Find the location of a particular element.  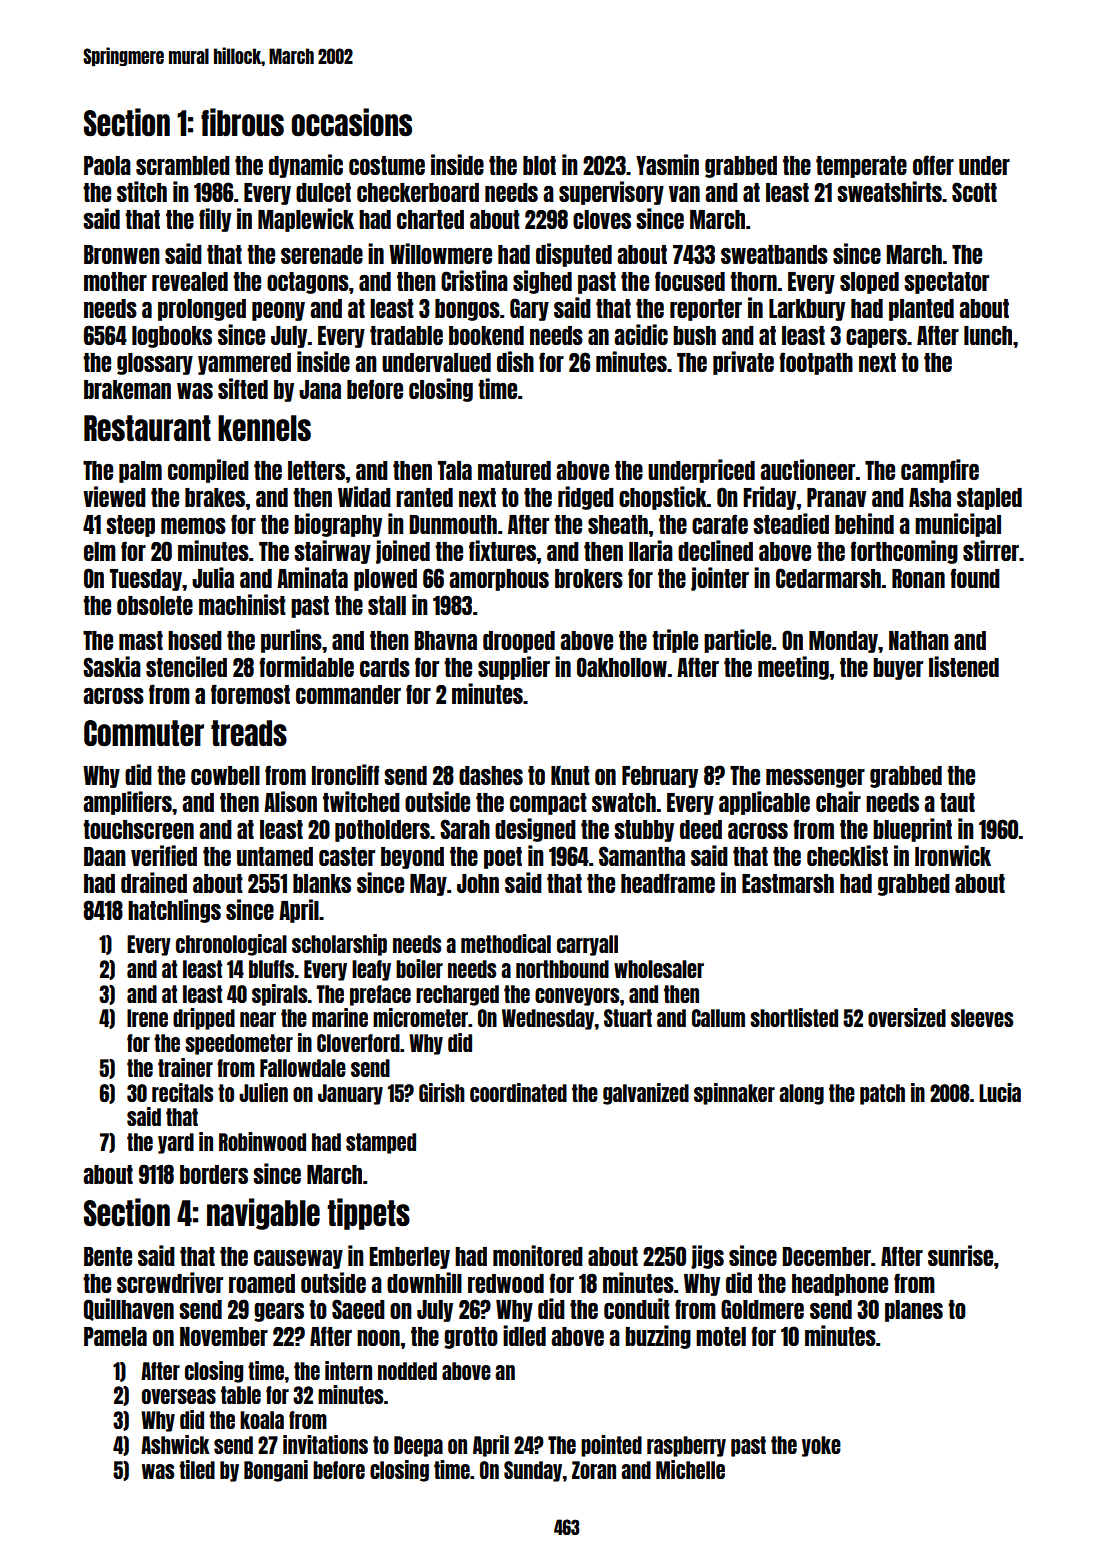

occasions is located at coordinates (352, 122).
